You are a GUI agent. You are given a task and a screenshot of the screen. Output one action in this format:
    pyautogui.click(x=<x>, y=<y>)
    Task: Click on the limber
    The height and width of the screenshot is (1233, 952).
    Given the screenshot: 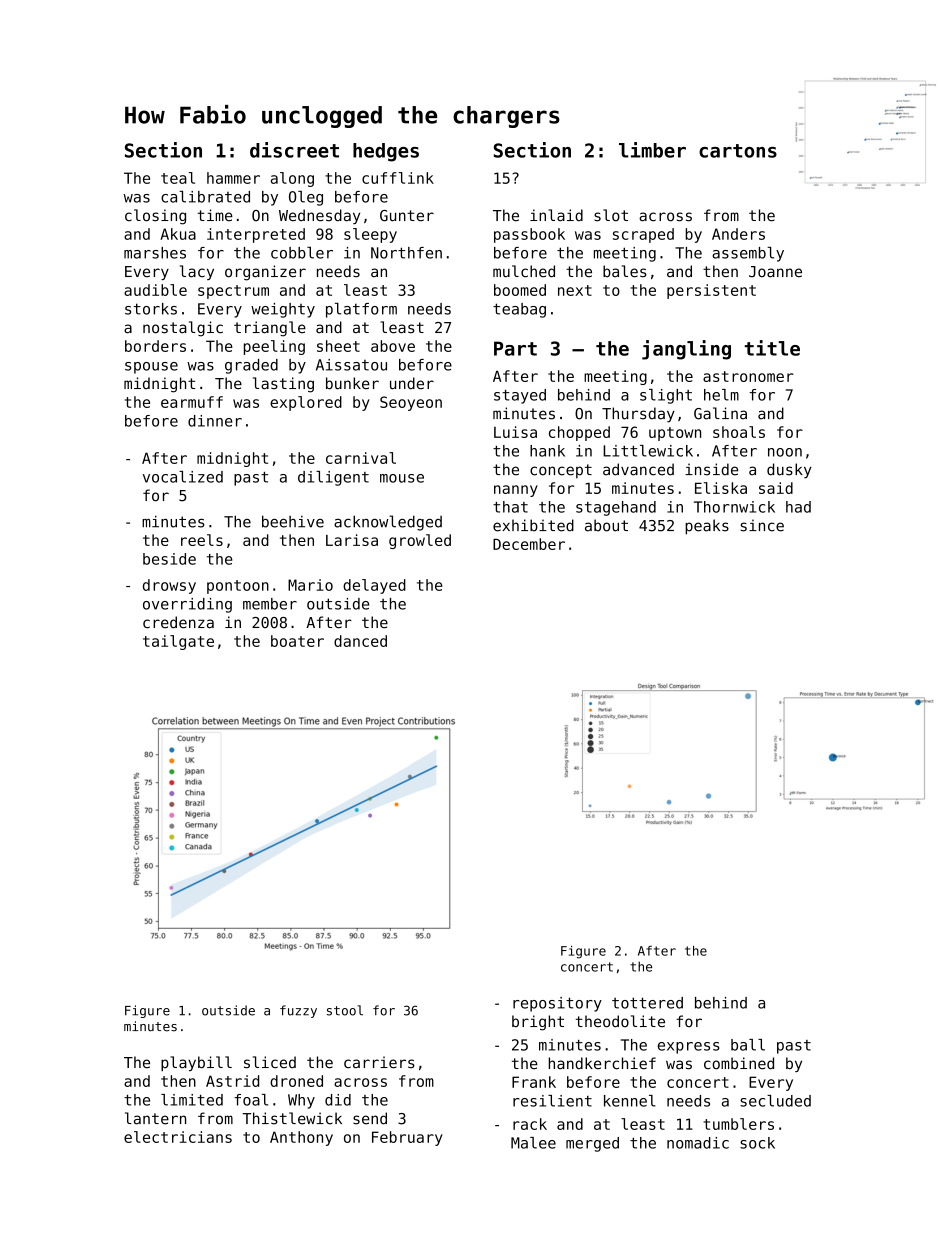 What is the action you would take?
    pyautogui.click(x=652, y=150)
